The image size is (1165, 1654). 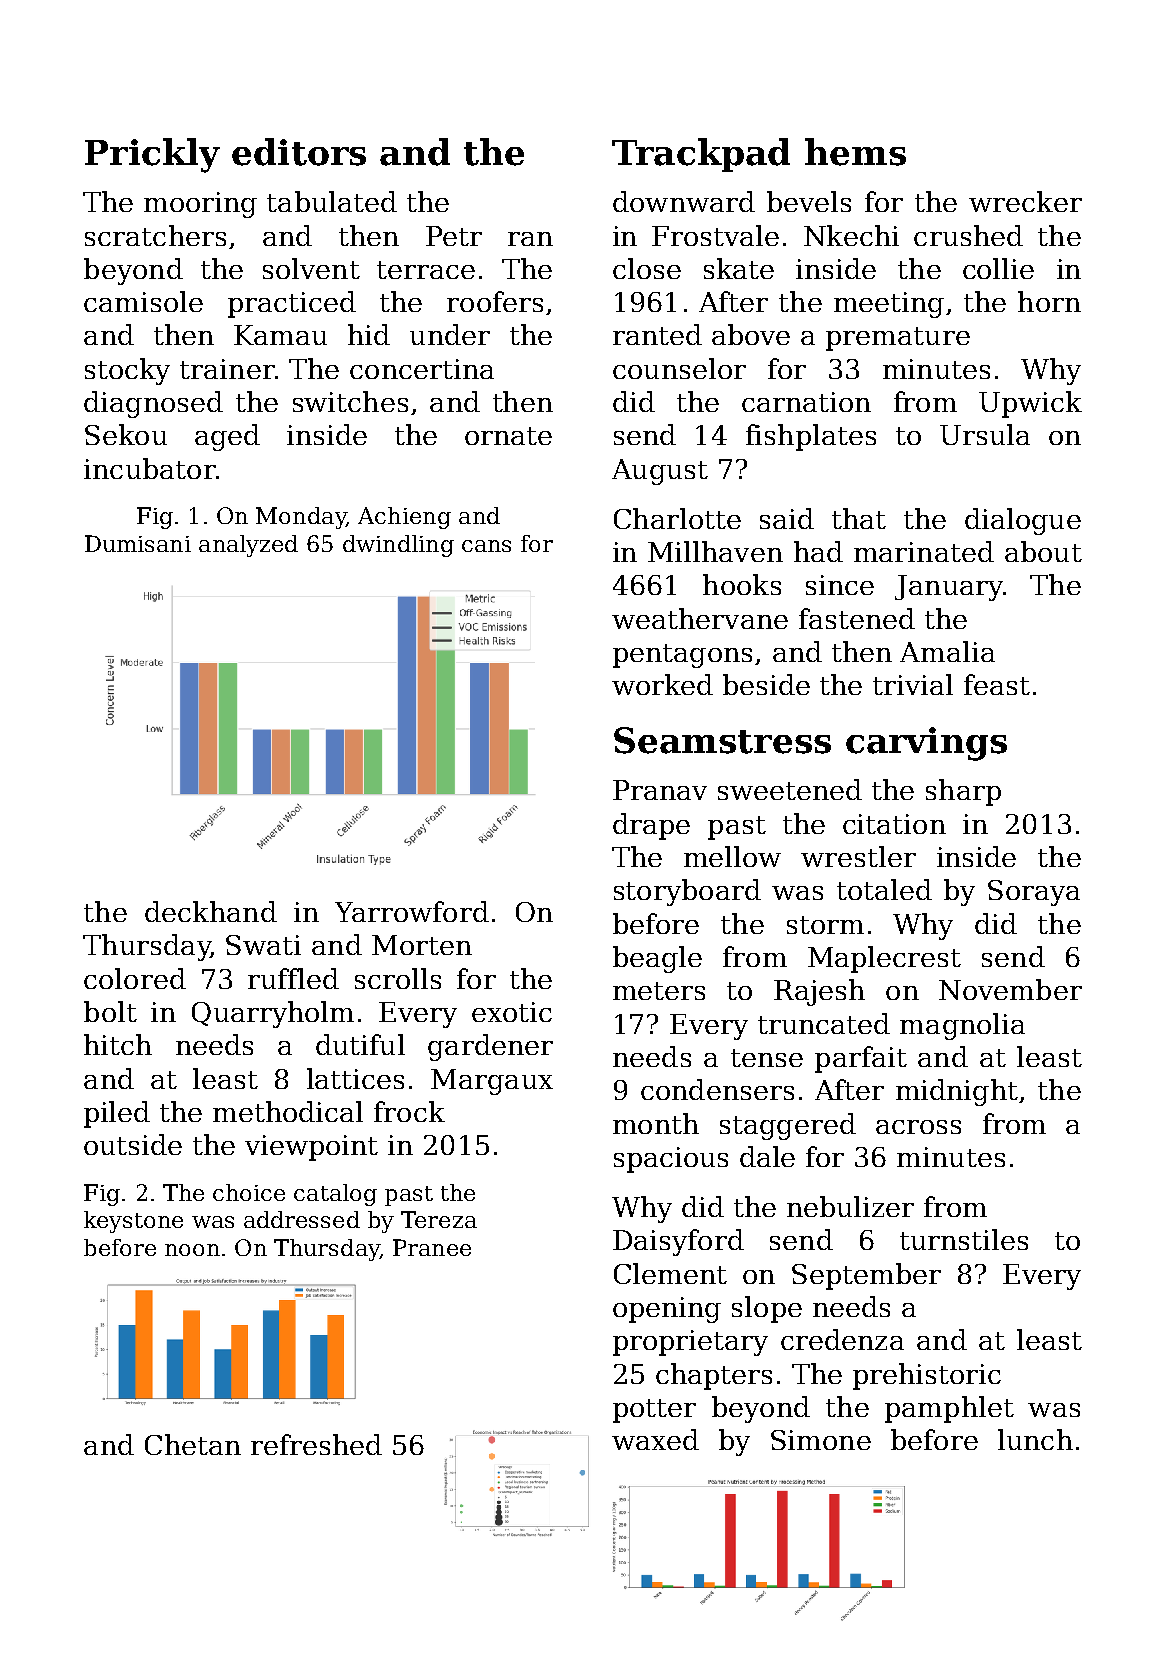 What do you see at coordinates (127, 371) in the document?
I see `stocky` at bounding box center [127, 371].
